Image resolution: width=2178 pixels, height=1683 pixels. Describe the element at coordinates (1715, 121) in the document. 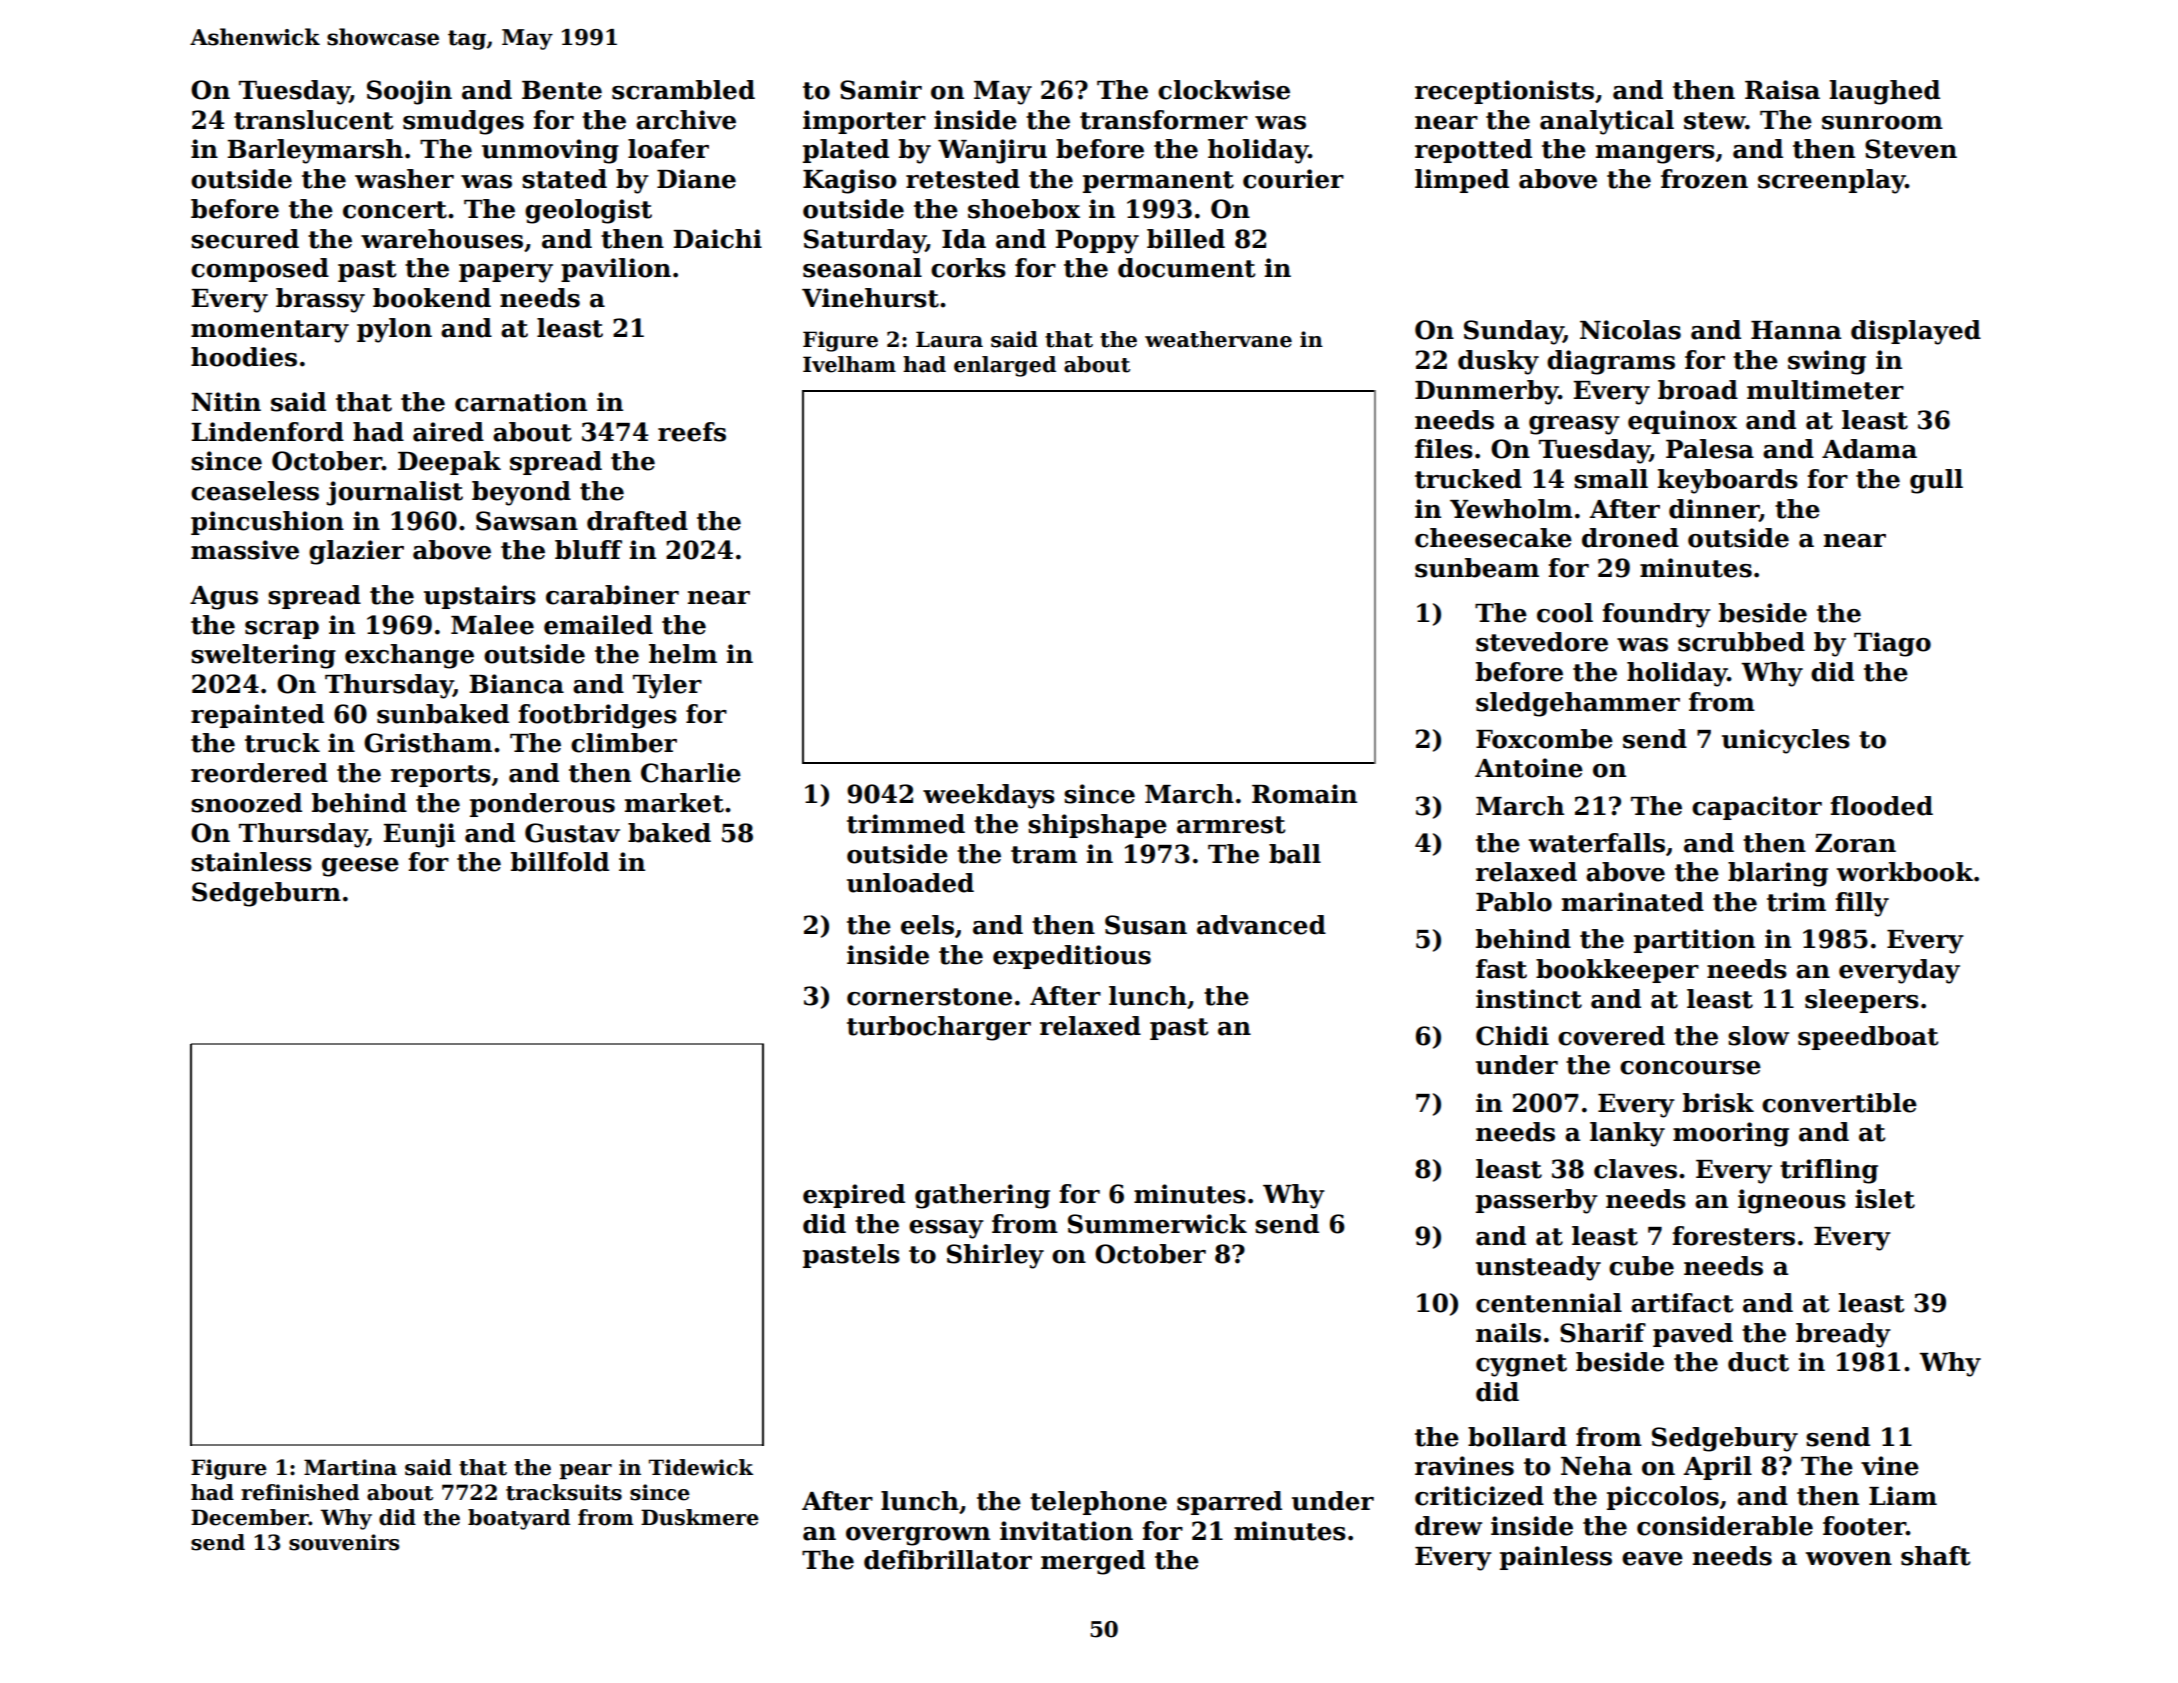

I see `stew` at that location.
